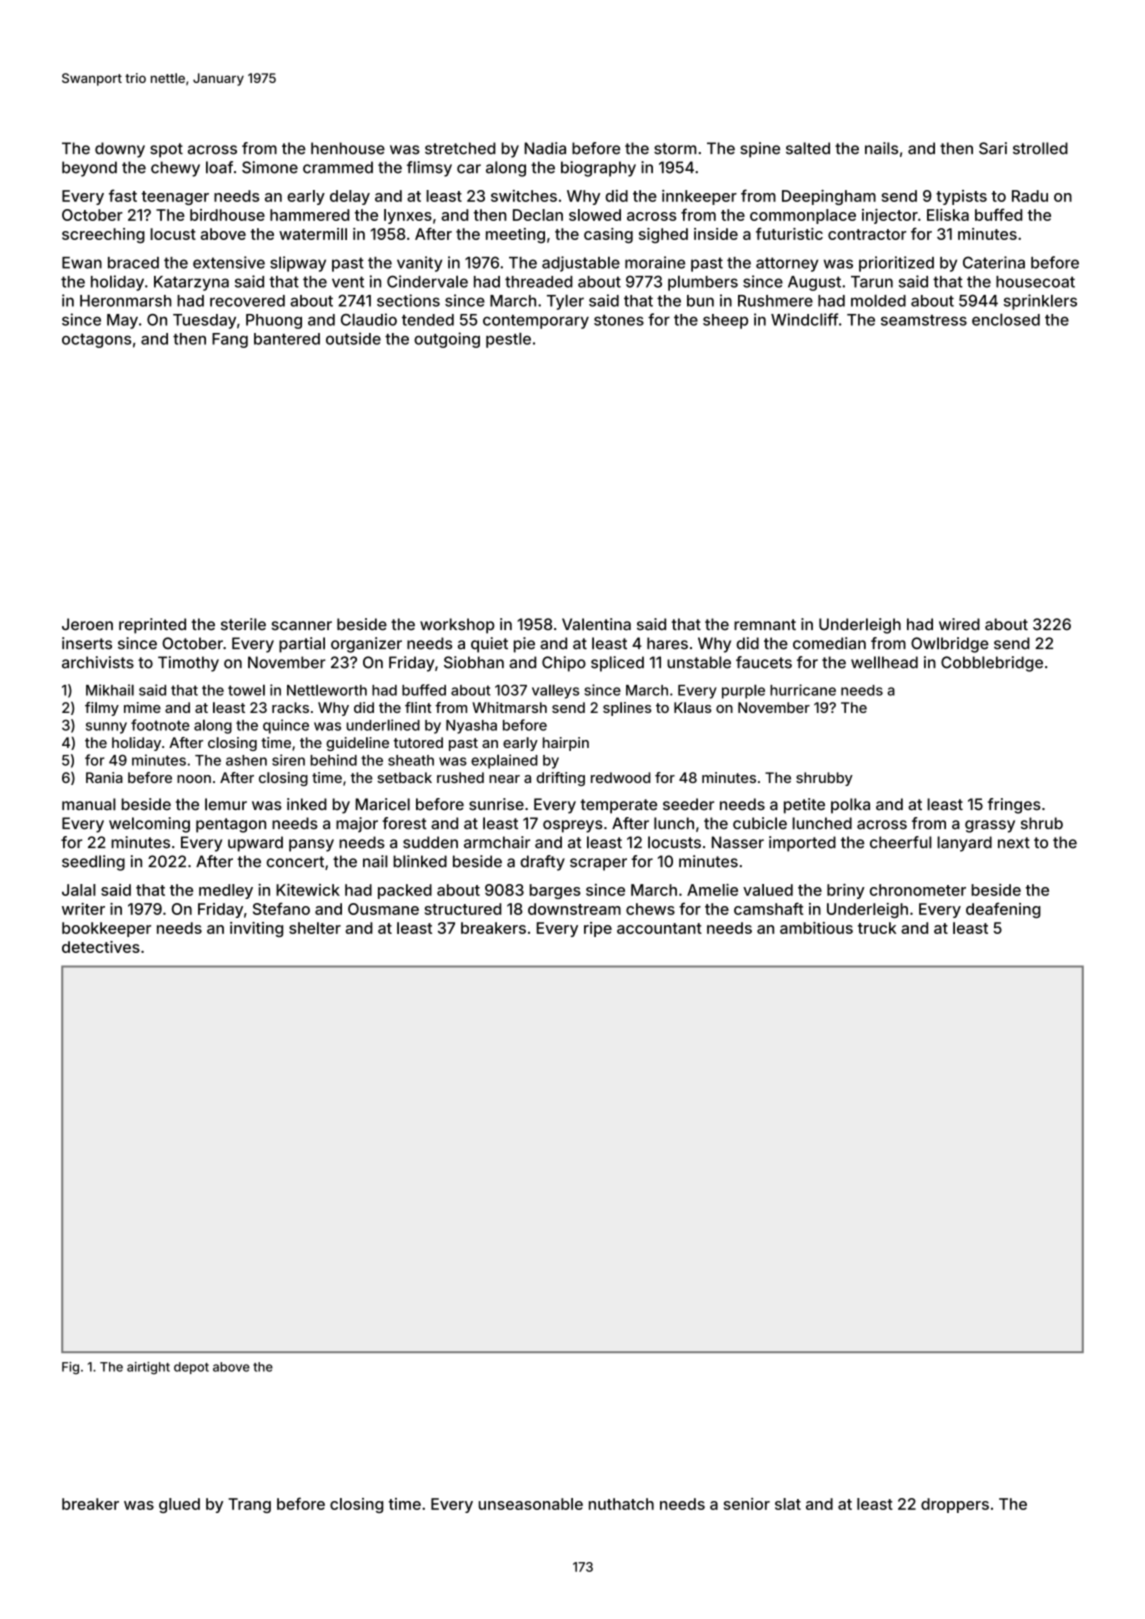 Image resolution: width=1145 pixels, height=1619 pixels. Describe the element at coordinates (688, 804) in the image. I see `seeder` at that location.
